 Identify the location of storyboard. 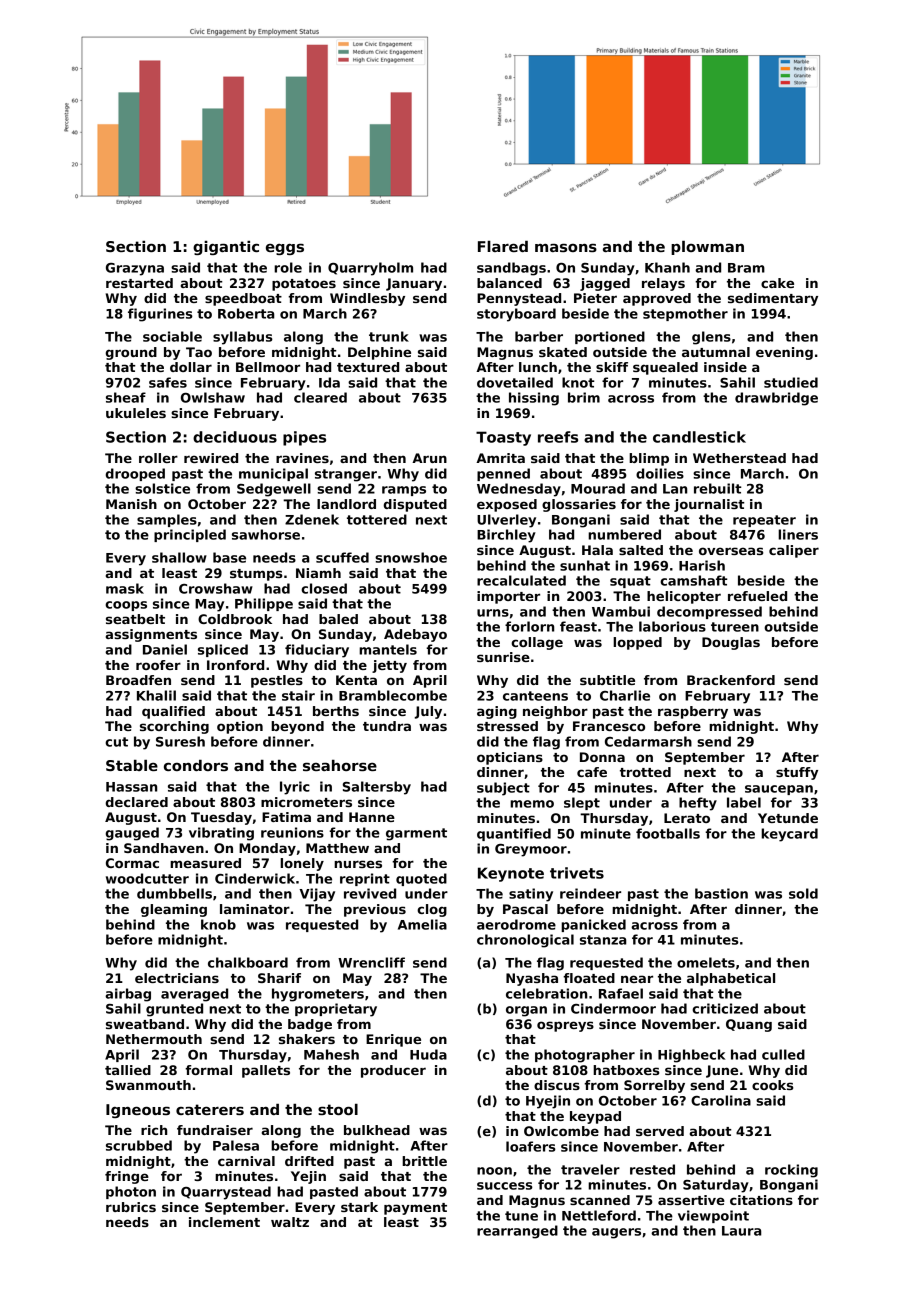
(516, 315).
